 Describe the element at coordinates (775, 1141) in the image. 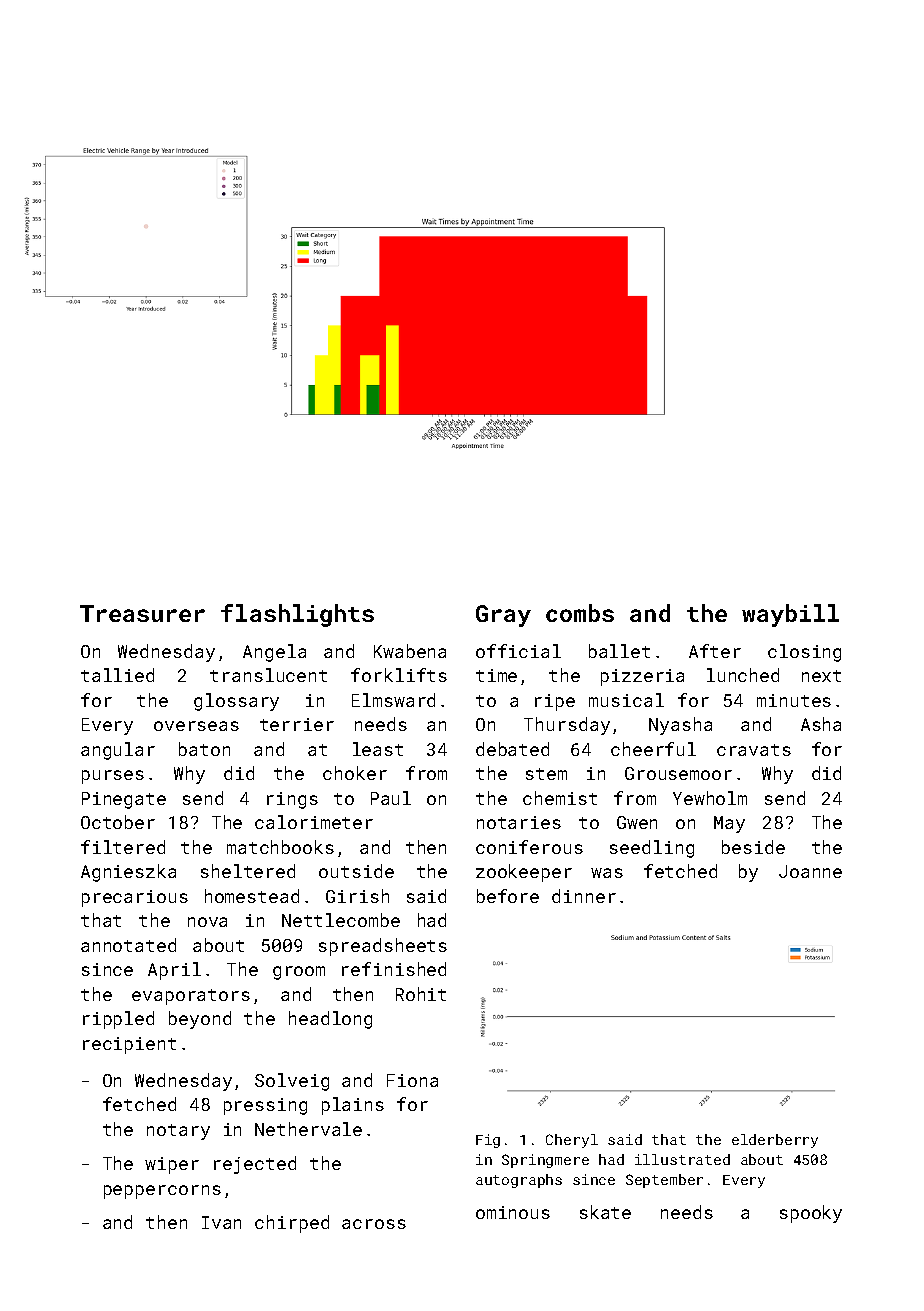

I see `elderberry` at that location.
